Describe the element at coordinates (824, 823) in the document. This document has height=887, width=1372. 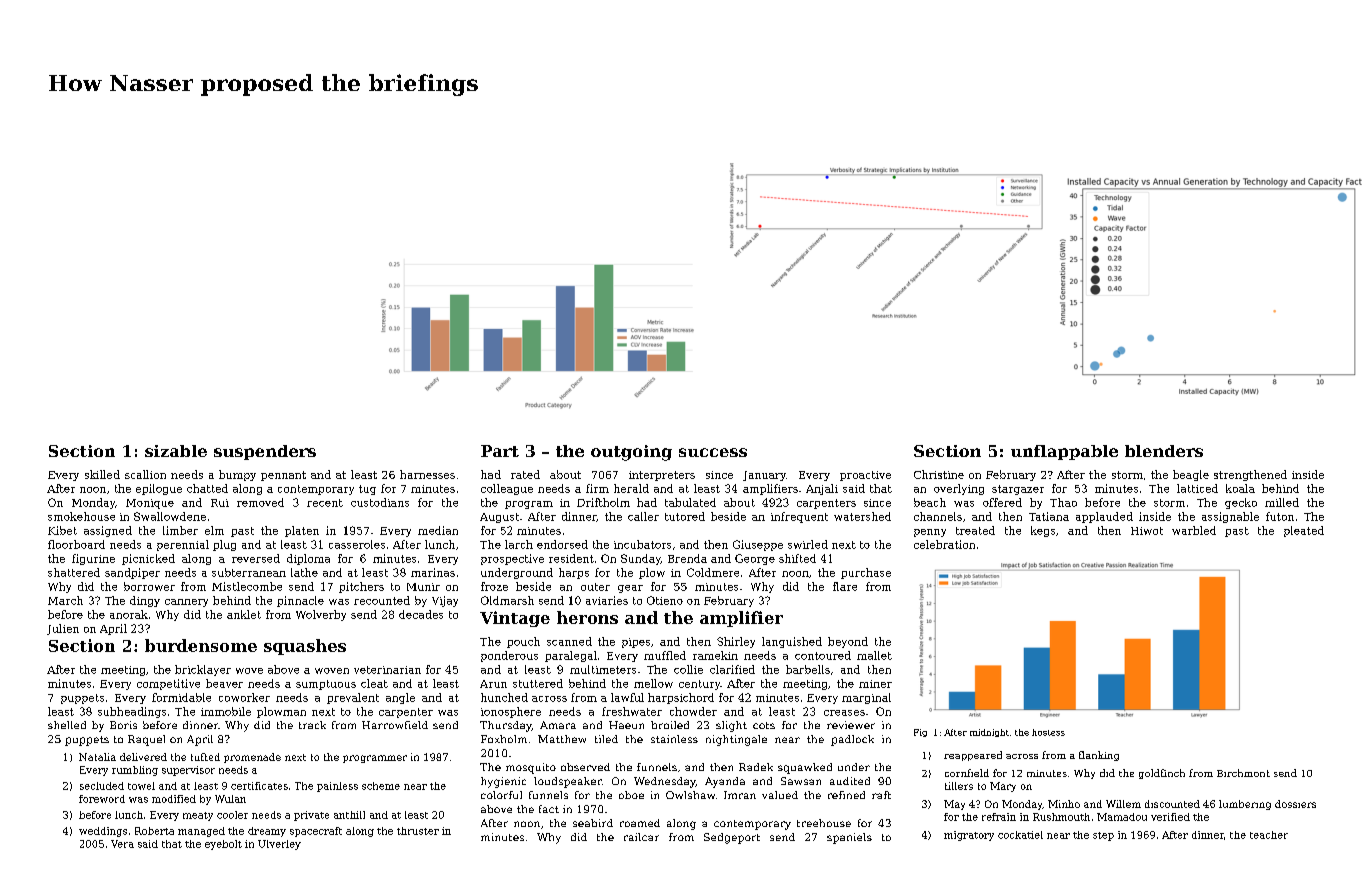
I see `treehouse` at that location.
